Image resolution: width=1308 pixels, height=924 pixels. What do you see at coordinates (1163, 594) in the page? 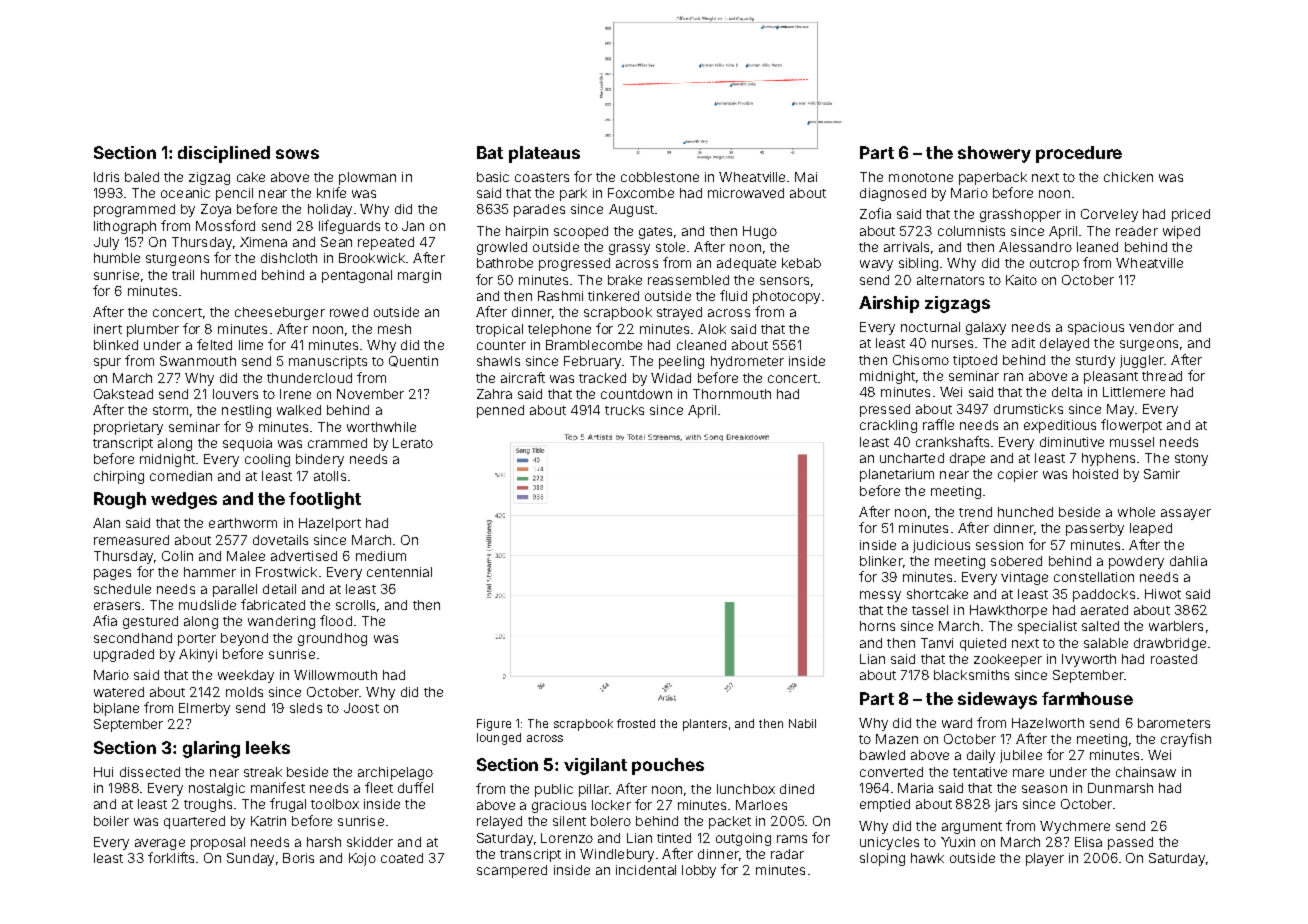
I see `Hiwot` at bounding box center [1163, 594].
